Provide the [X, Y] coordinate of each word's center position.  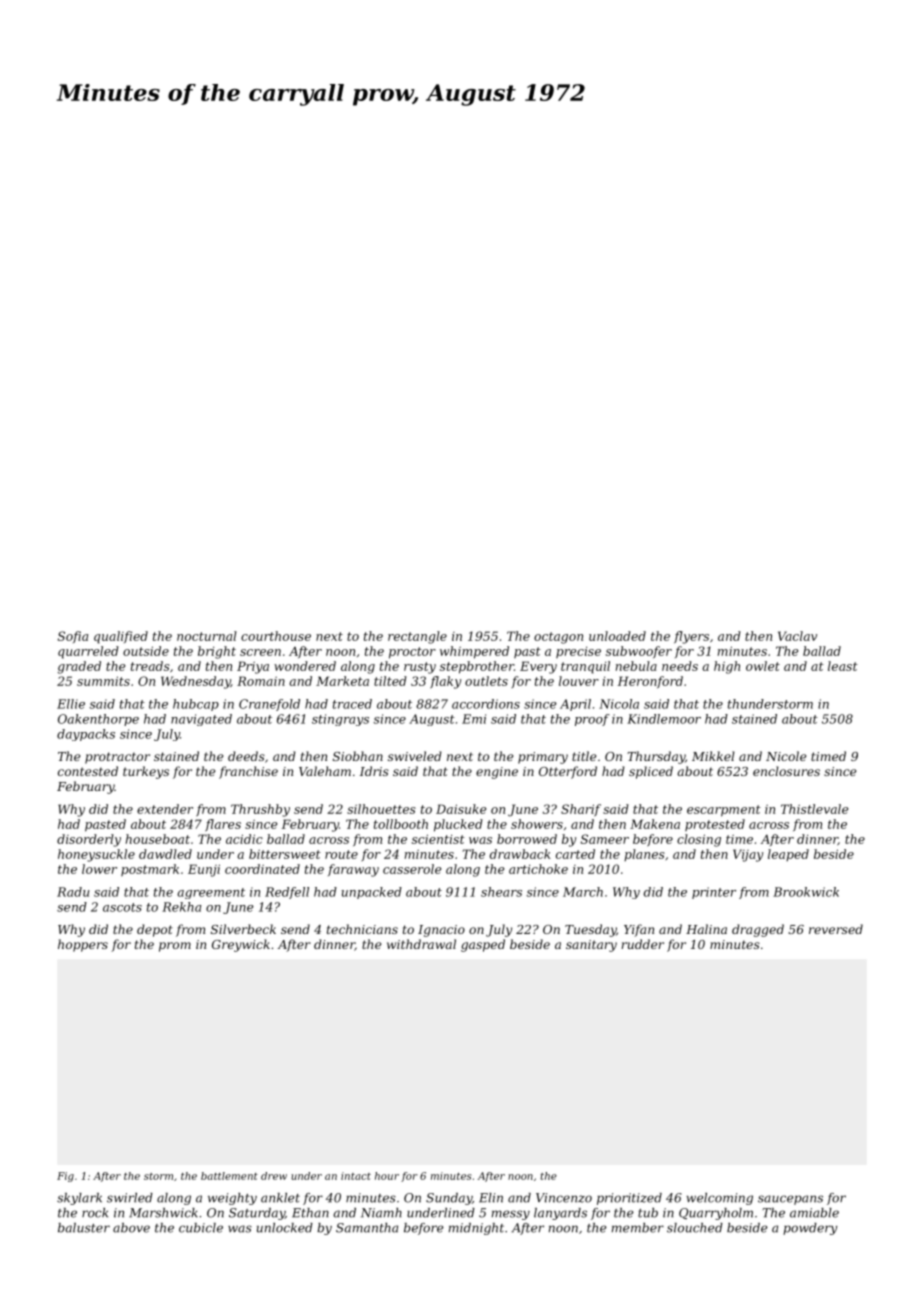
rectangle [417, 637]
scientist [438, 839]
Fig [65, 1177]
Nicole [786, 756]
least [843, 666]
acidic [244, 839]
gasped [483, 945]
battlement [229, 1176]
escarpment [724, 811]
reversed [836, 929]
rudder [642, 944]
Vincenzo [564, 1198]
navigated [201, 720]
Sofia [73, 637]
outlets [486, 681]
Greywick [241, 945]
